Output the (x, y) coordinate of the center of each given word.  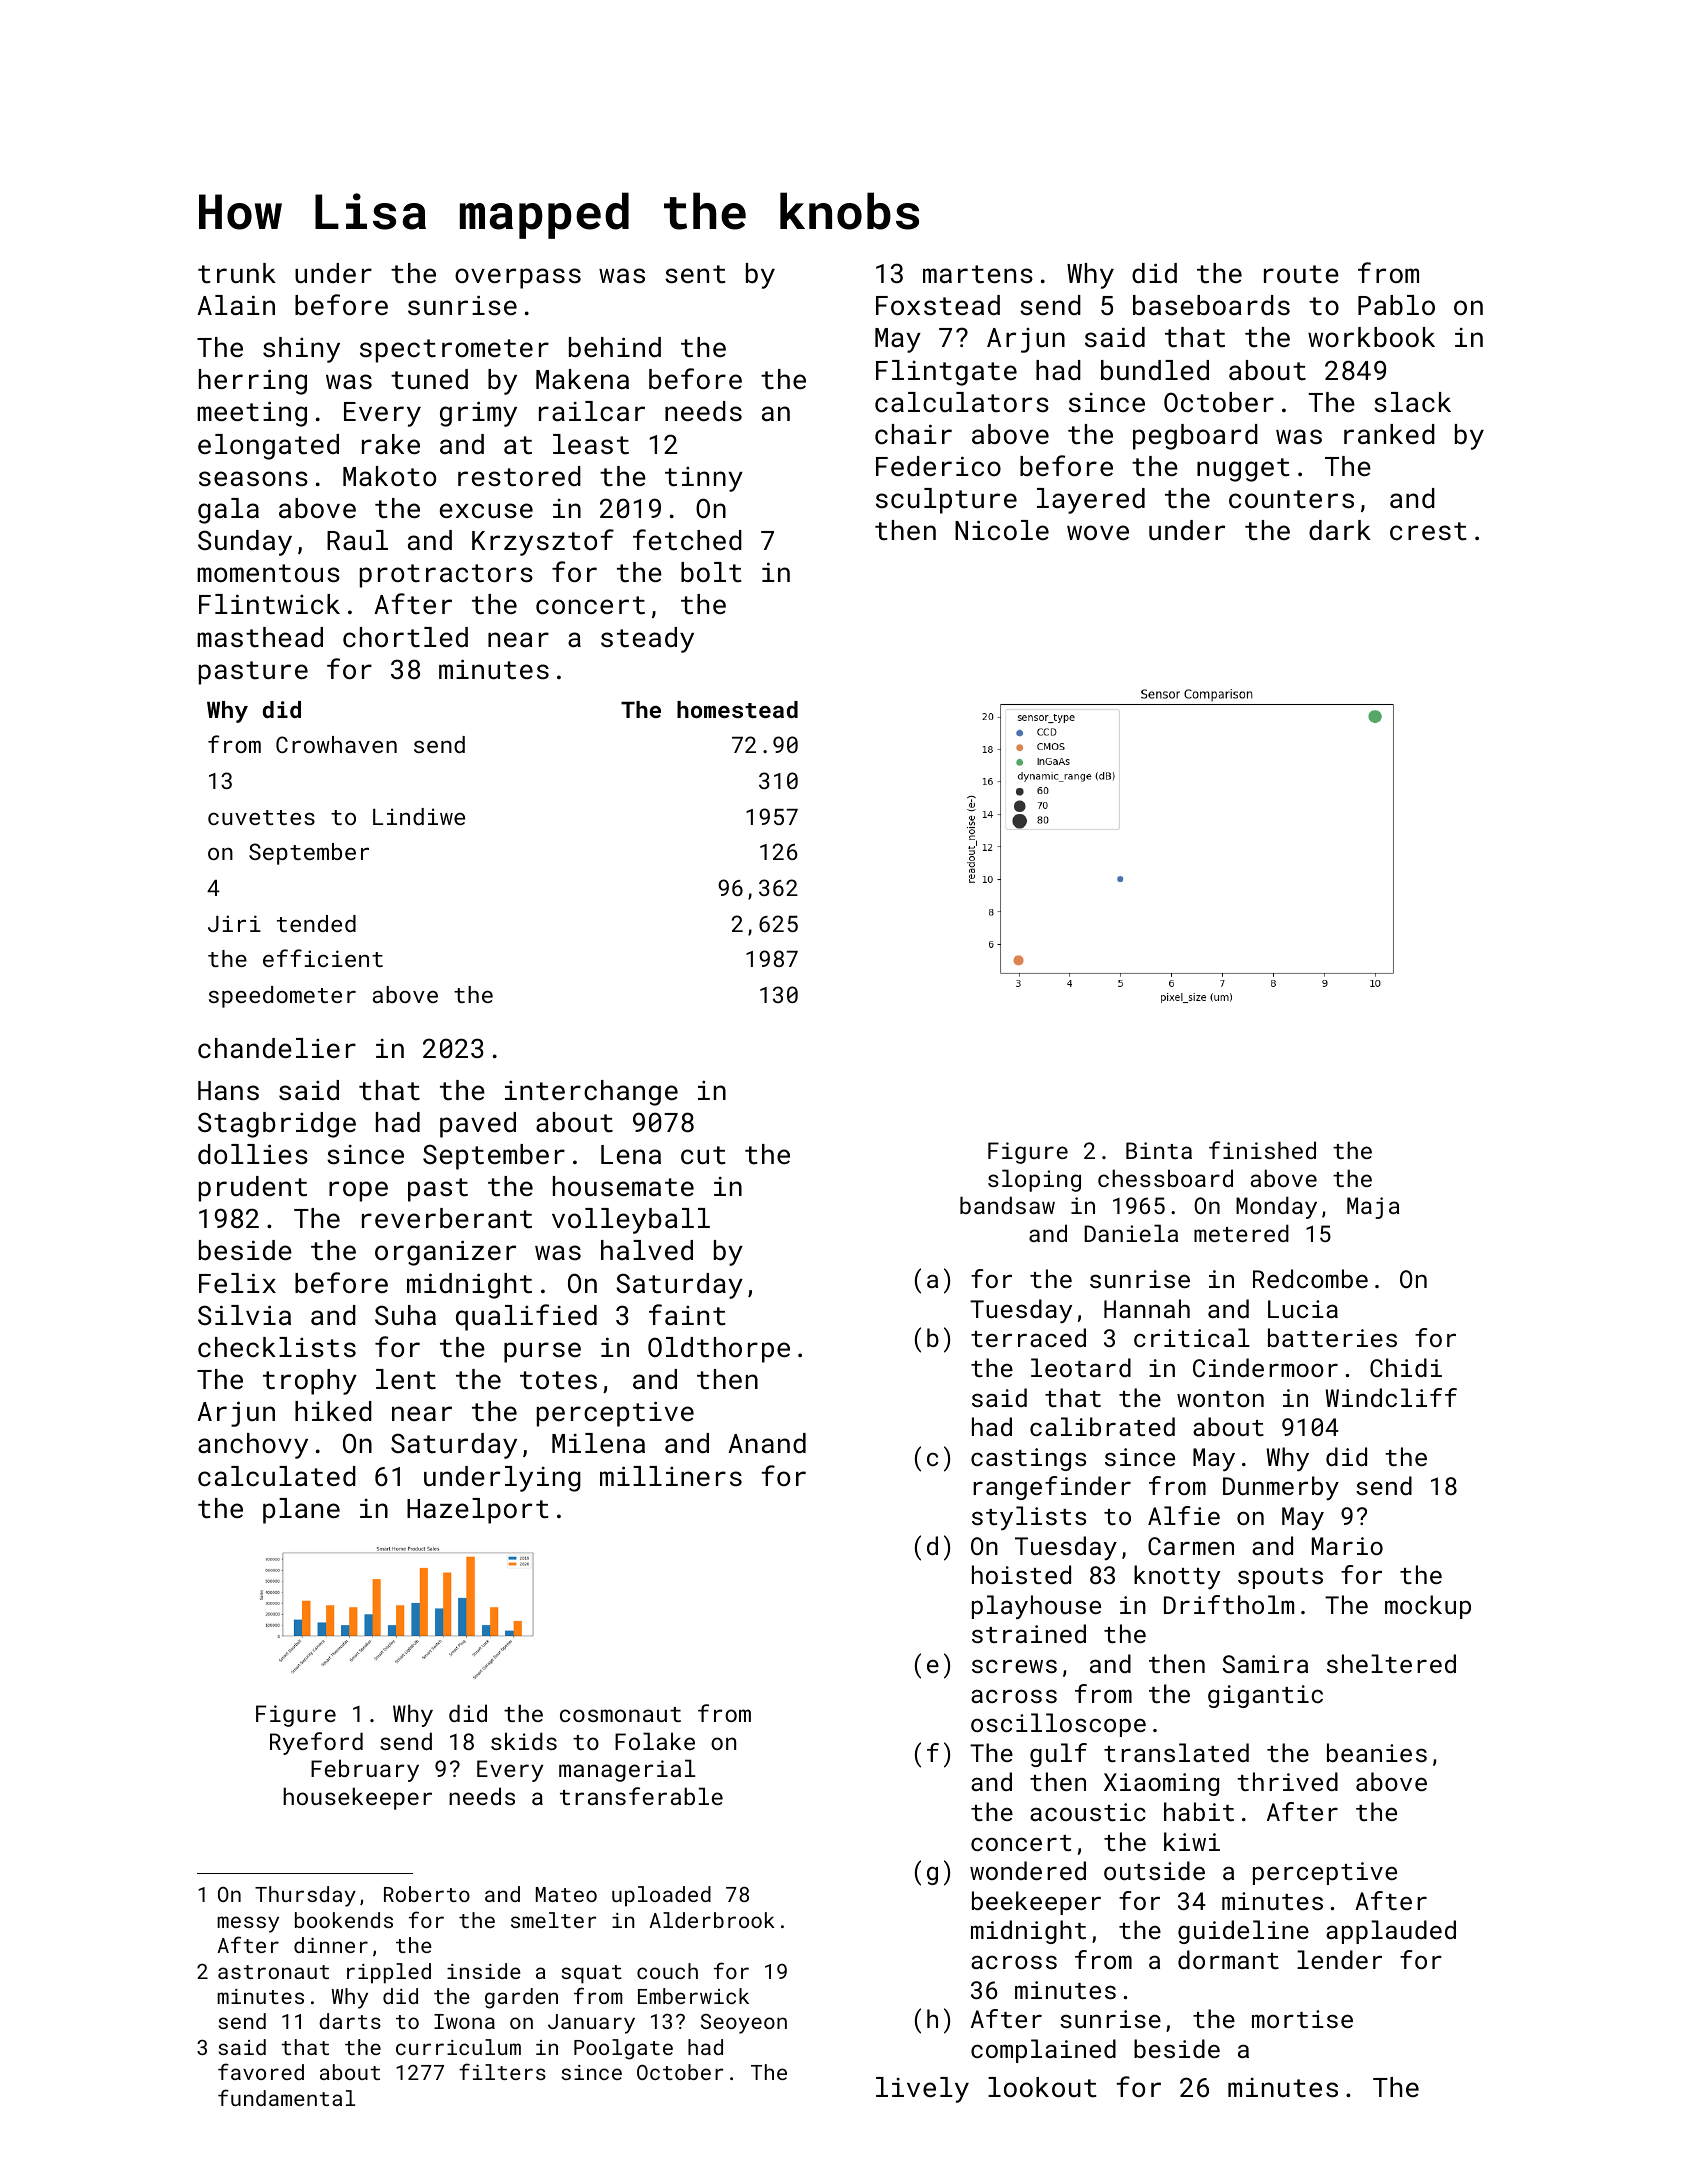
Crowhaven (336, 744)
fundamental (286, 2097)
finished (1262, 1150)
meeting (252, 414)
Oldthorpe (719, 1350)
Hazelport (478, 1511)
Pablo (1396, 305)
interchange (591, 1093)
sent (695, 274)
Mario (1347, 1546)
